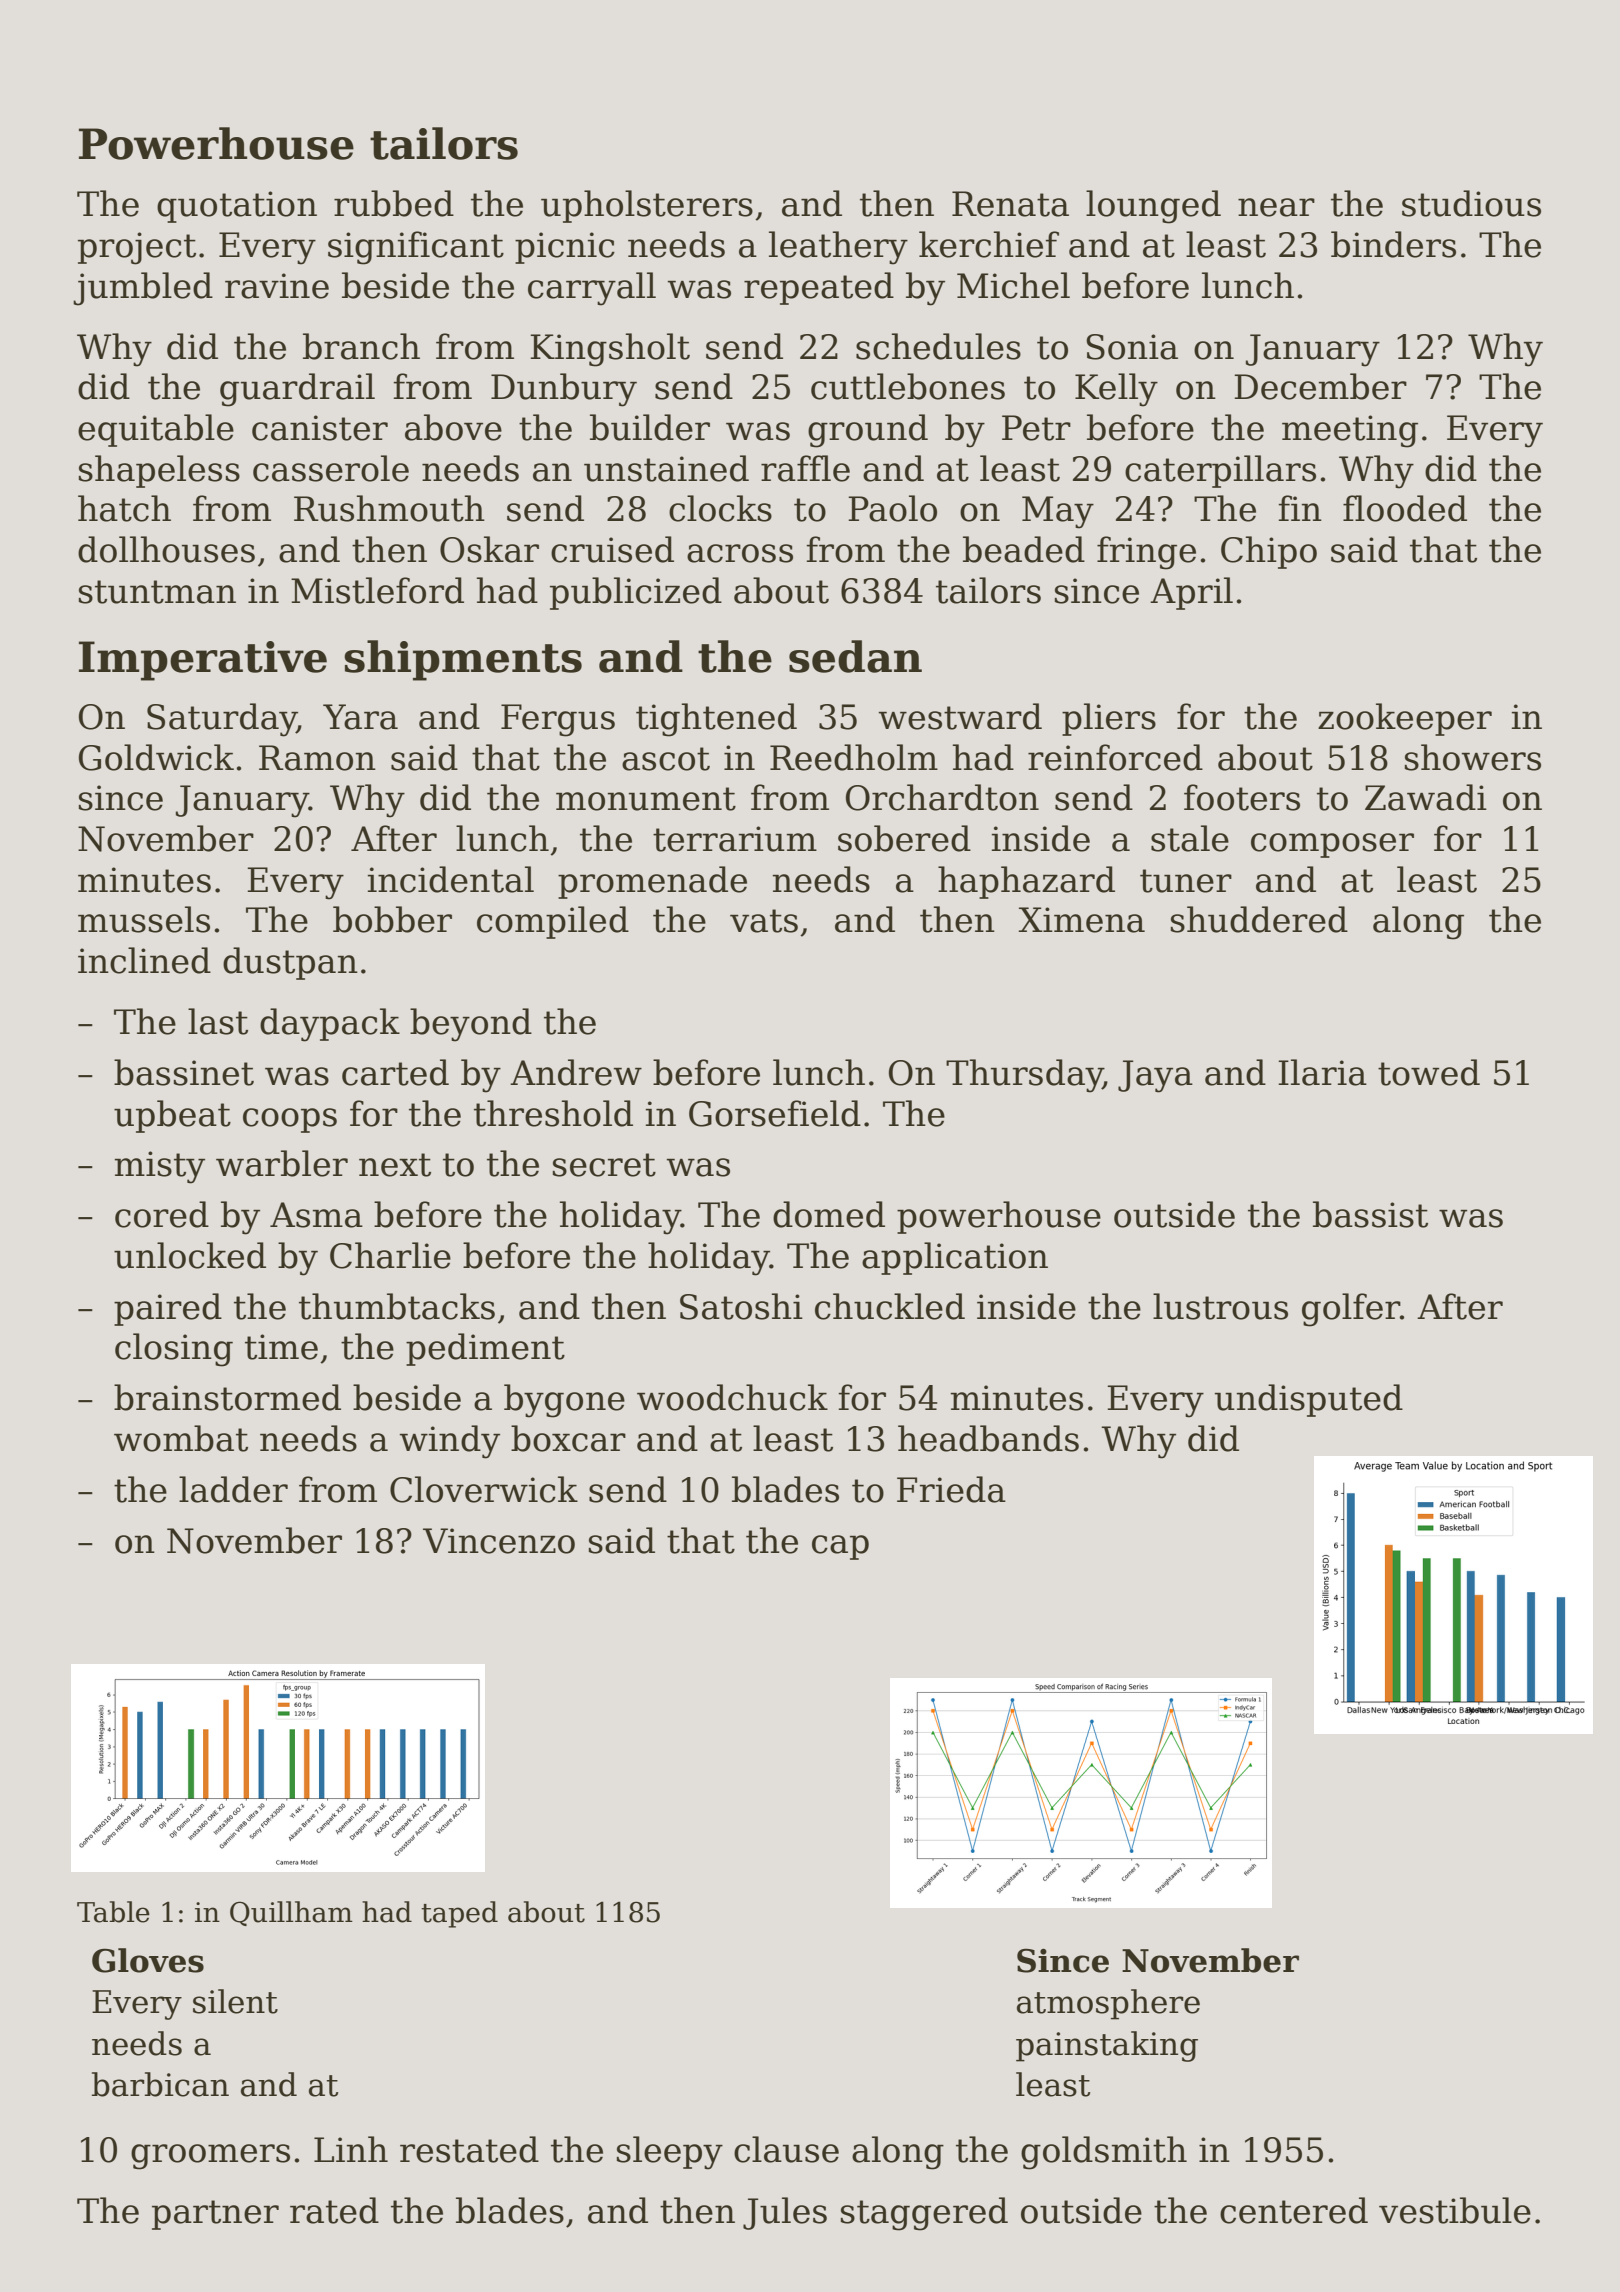  What do you see at coordinates (775, 1113) in the screenshot?
I see `Gorsefield` at bounding box center [775, 1113].
